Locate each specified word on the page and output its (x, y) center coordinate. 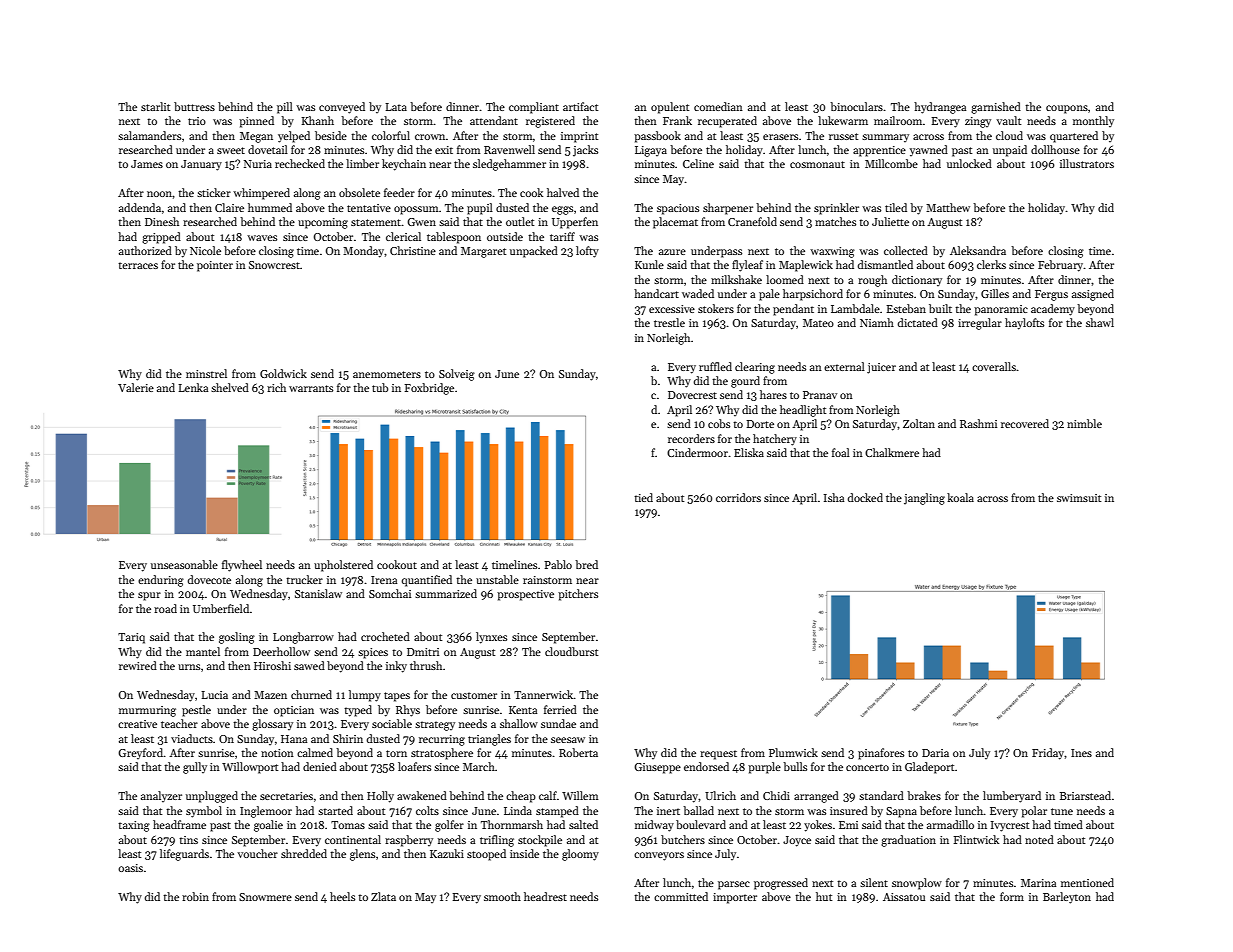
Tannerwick (544, 694)
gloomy (580, 855)
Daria (935, 753)
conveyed (342, 108)
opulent (670, 108)
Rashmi (978, 423)
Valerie (136, 387)
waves (262, 238)
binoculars (856, 106)
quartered (1074, 137)
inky (396, 667)
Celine (698, 163)
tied (643, 497)
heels (342, 896)
